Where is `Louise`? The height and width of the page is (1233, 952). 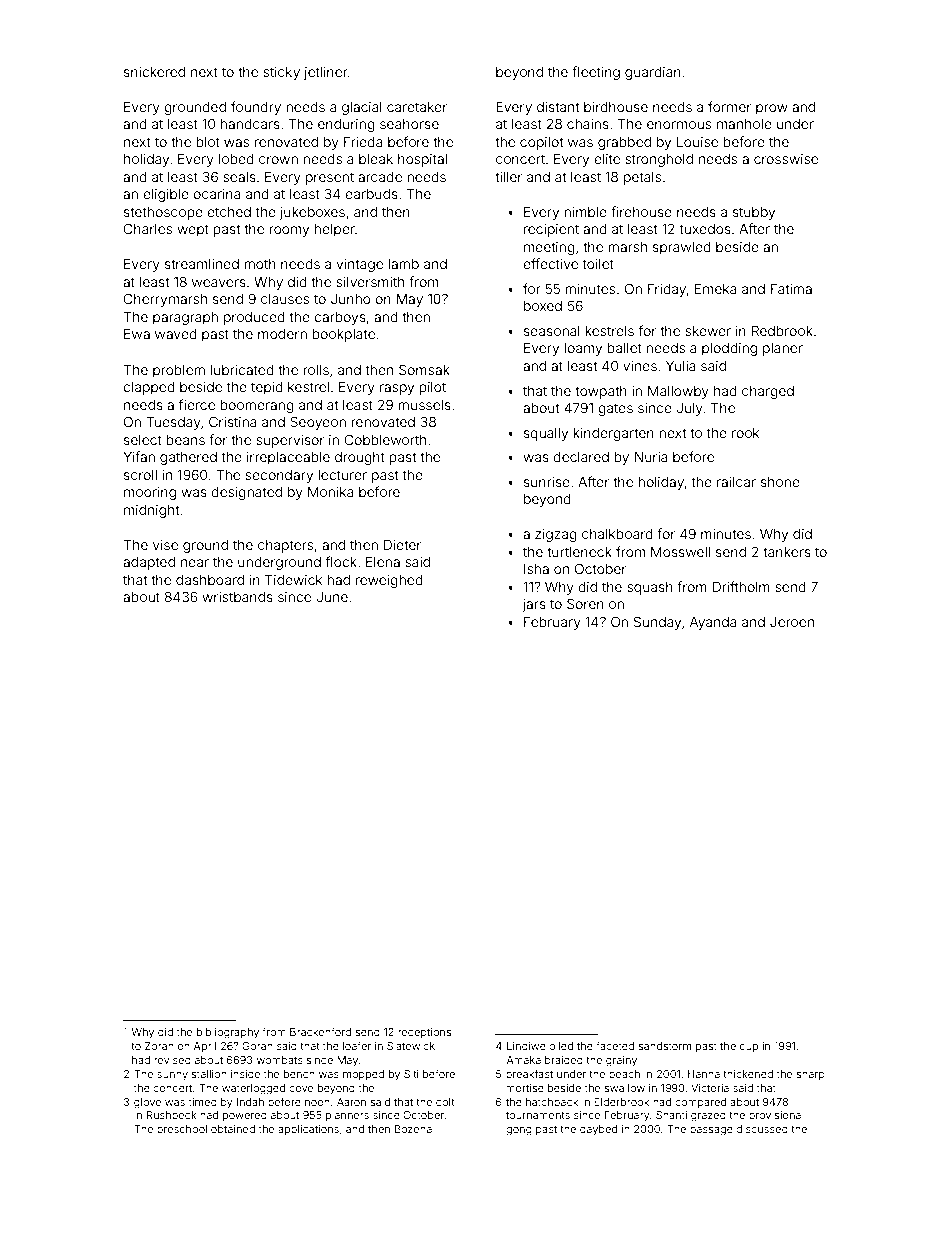 Louise is located at coordinates (697, 142).
